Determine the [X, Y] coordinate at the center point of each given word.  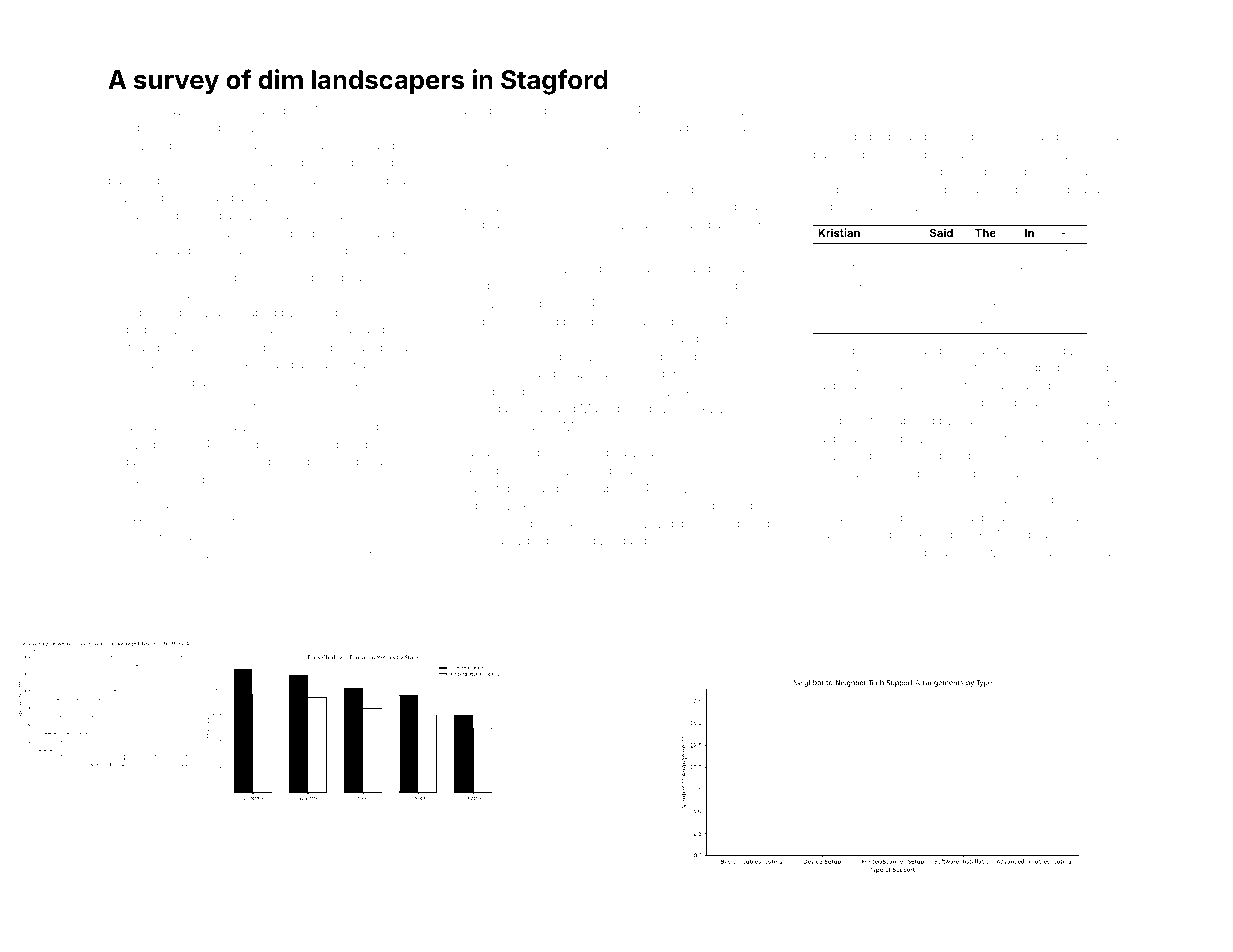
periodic [649, 357]
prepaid [482, 524]
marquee [1046, 404]
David [205, 553]
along [476, 112]
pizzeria [998, 554]
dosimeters [998, 136]
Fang [204, 111]
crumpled [184, 365]
